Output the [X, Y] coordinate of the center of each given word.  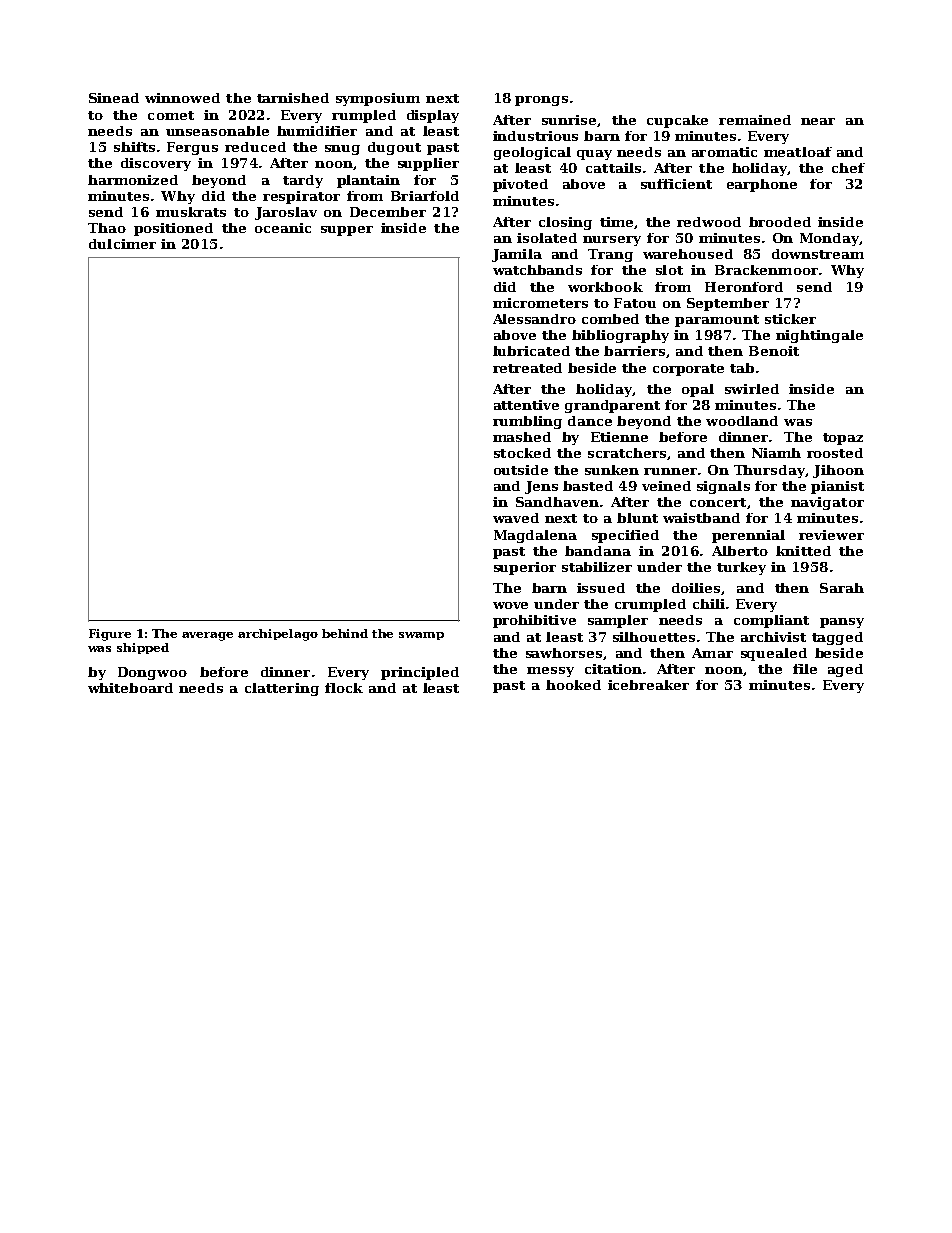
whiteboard [130, 688]
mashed [522, 437]
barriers [635, 352]
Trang [610, 255]
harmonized [133, 180]
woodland [742, 421]
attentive [526, 405]
